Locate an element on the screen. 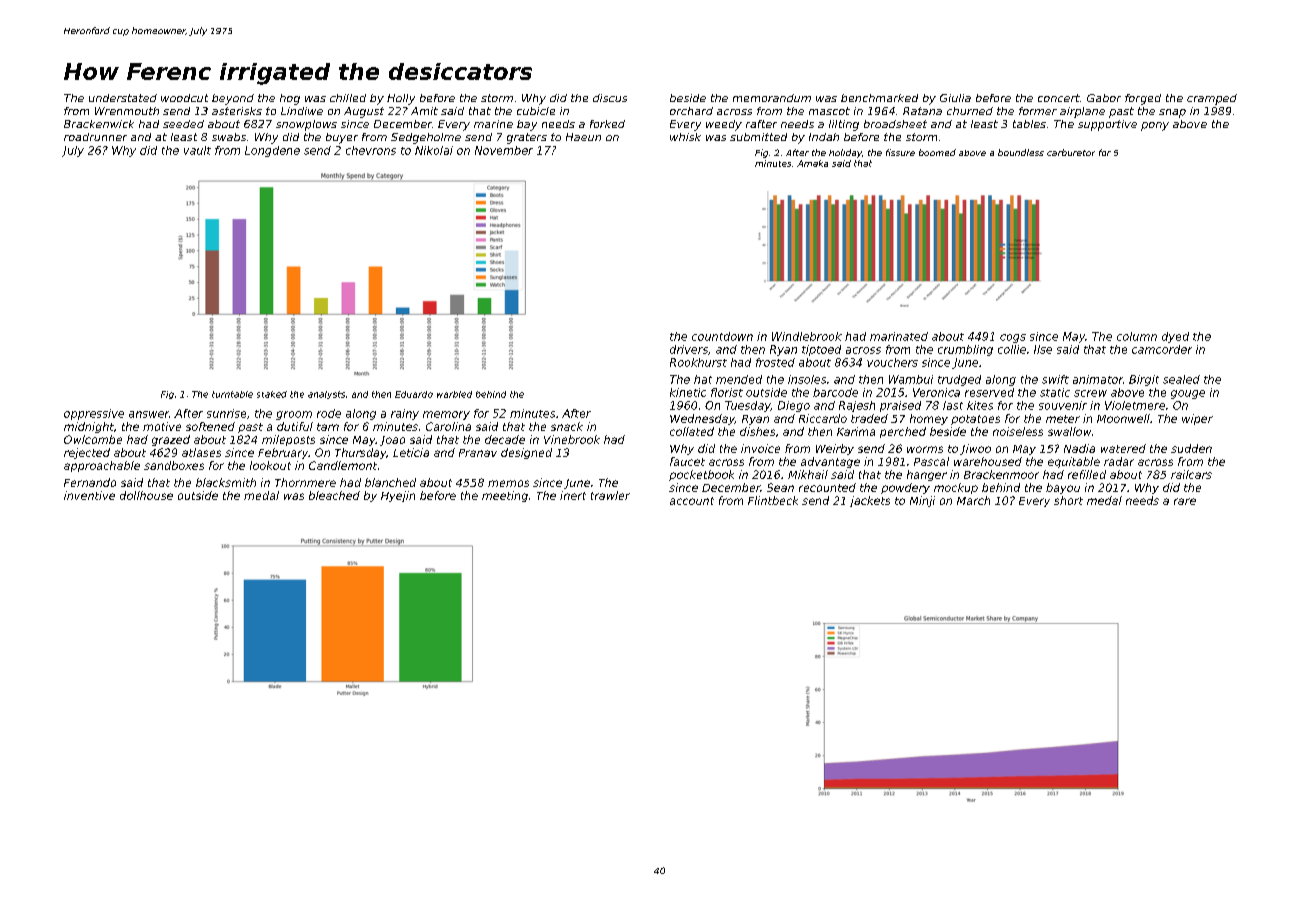 This screenshot has height=924, width=1308. memory is located at coordinates (446, 415).
